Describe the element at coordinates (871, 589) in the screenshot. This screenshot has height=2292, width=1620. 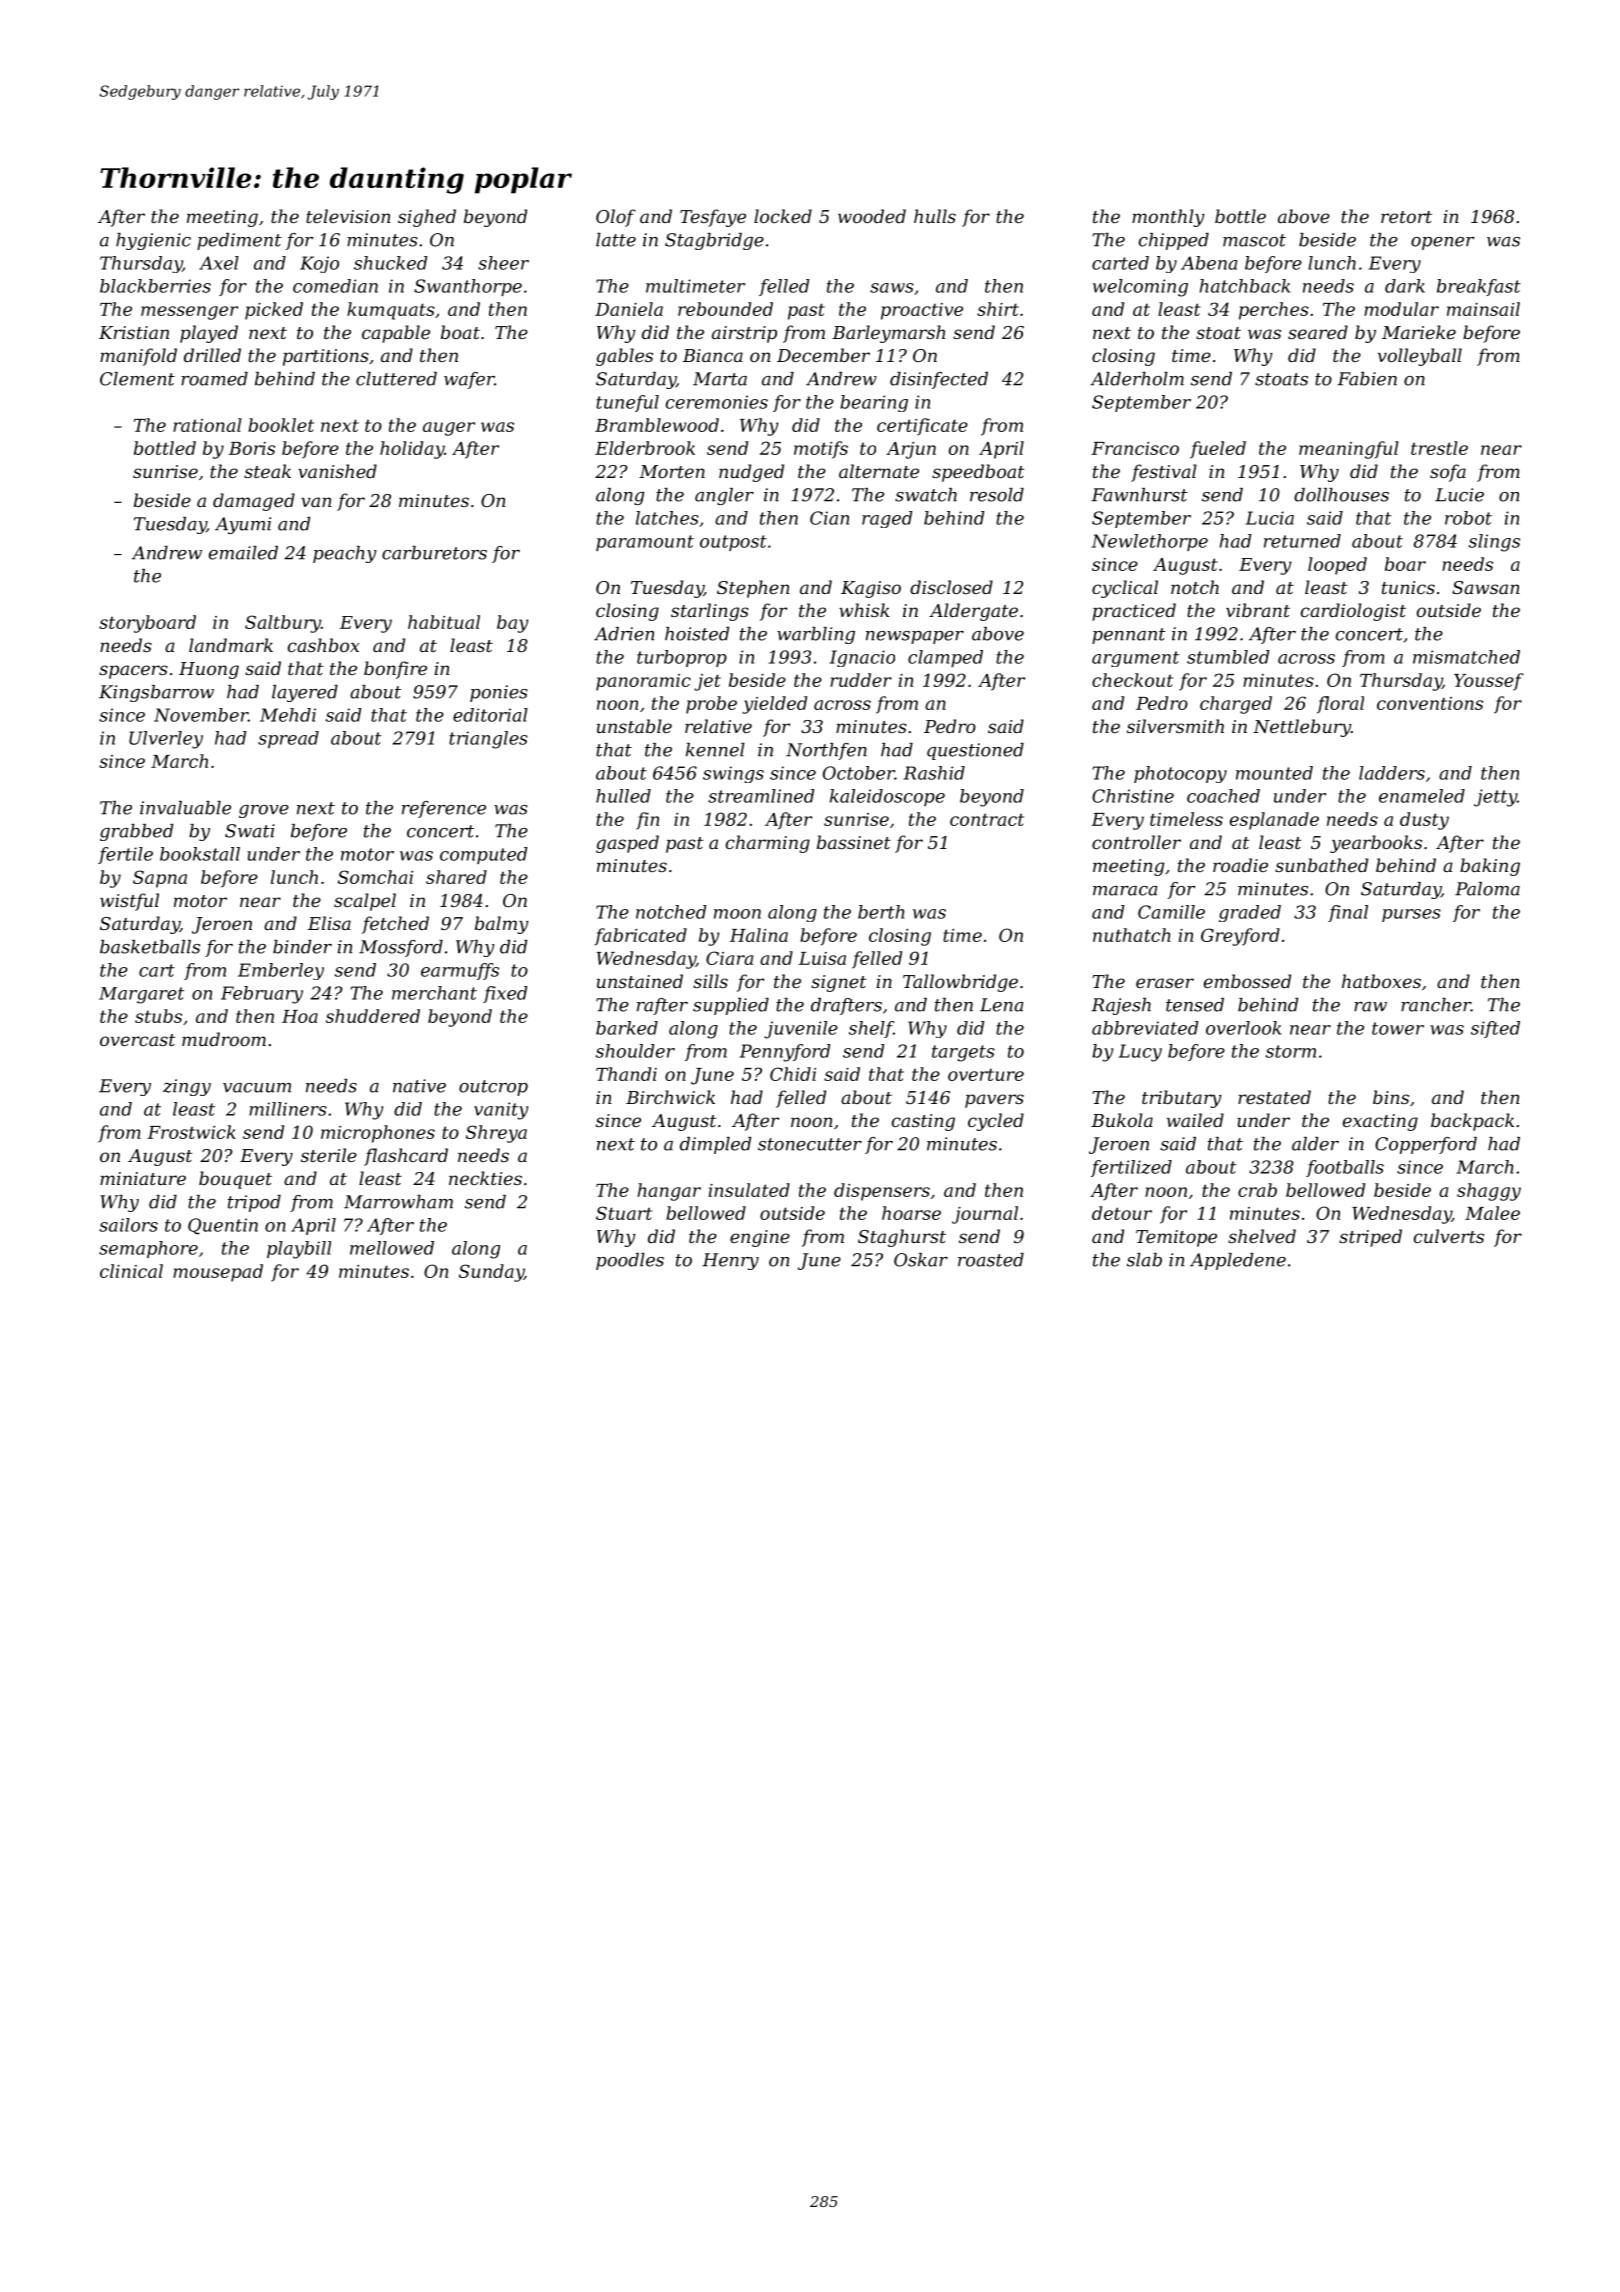
I see `Kagiso` at that location.
